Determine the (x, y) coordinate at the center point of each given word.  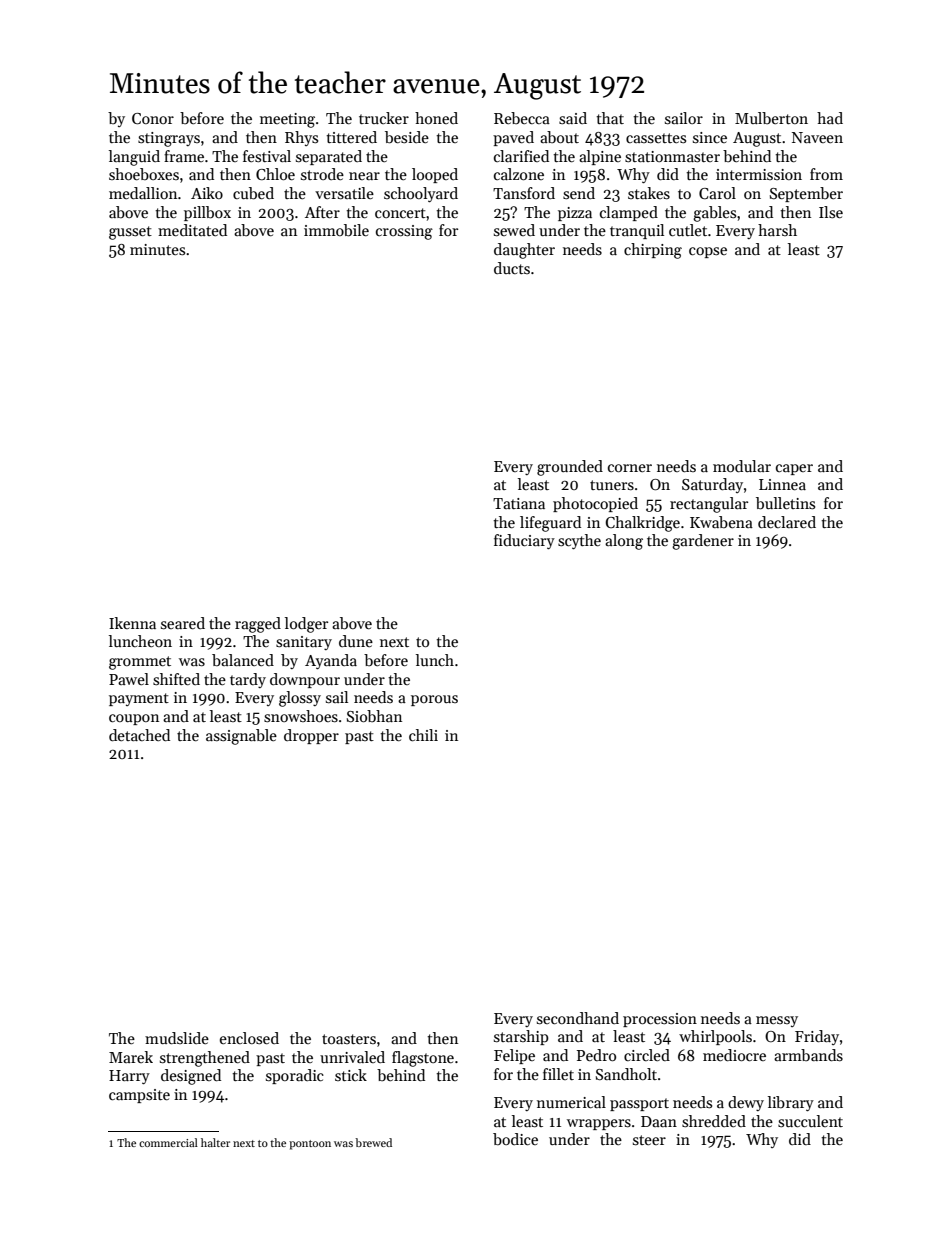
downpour (305, 680)
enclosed (249, 1038)
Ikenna (132, 623)
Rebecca (522, 118)
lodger (306, 625)
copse (708, 252)
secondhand (578, 1018)
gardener (703, 542)
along (624, 542)
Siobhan (374, 716)
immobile (336, 230)
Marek (131, 1057)
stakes (649, 193)
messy (777, 1021)
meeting (287, 120)
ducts (512, 268)
